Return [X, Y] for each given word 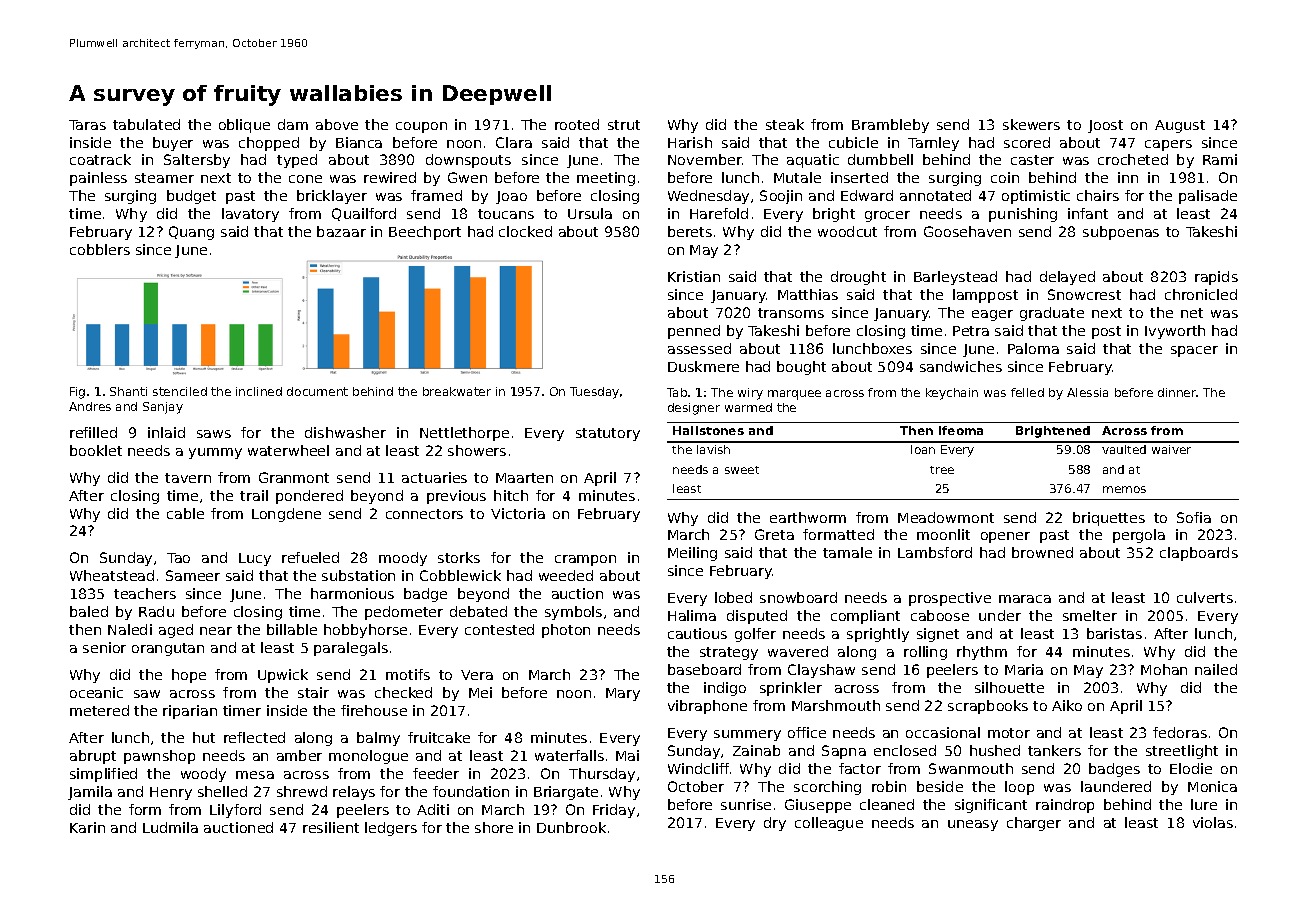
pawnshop [159, 757]
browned [1042, 552]
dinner [1177, 392]
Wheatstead [112, 575]
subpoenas [1121, 233]
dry [775, 824]
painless [98, 179]
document [317, 391]
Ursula [590, 213]
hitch [511, 495]
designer [694, 409]
